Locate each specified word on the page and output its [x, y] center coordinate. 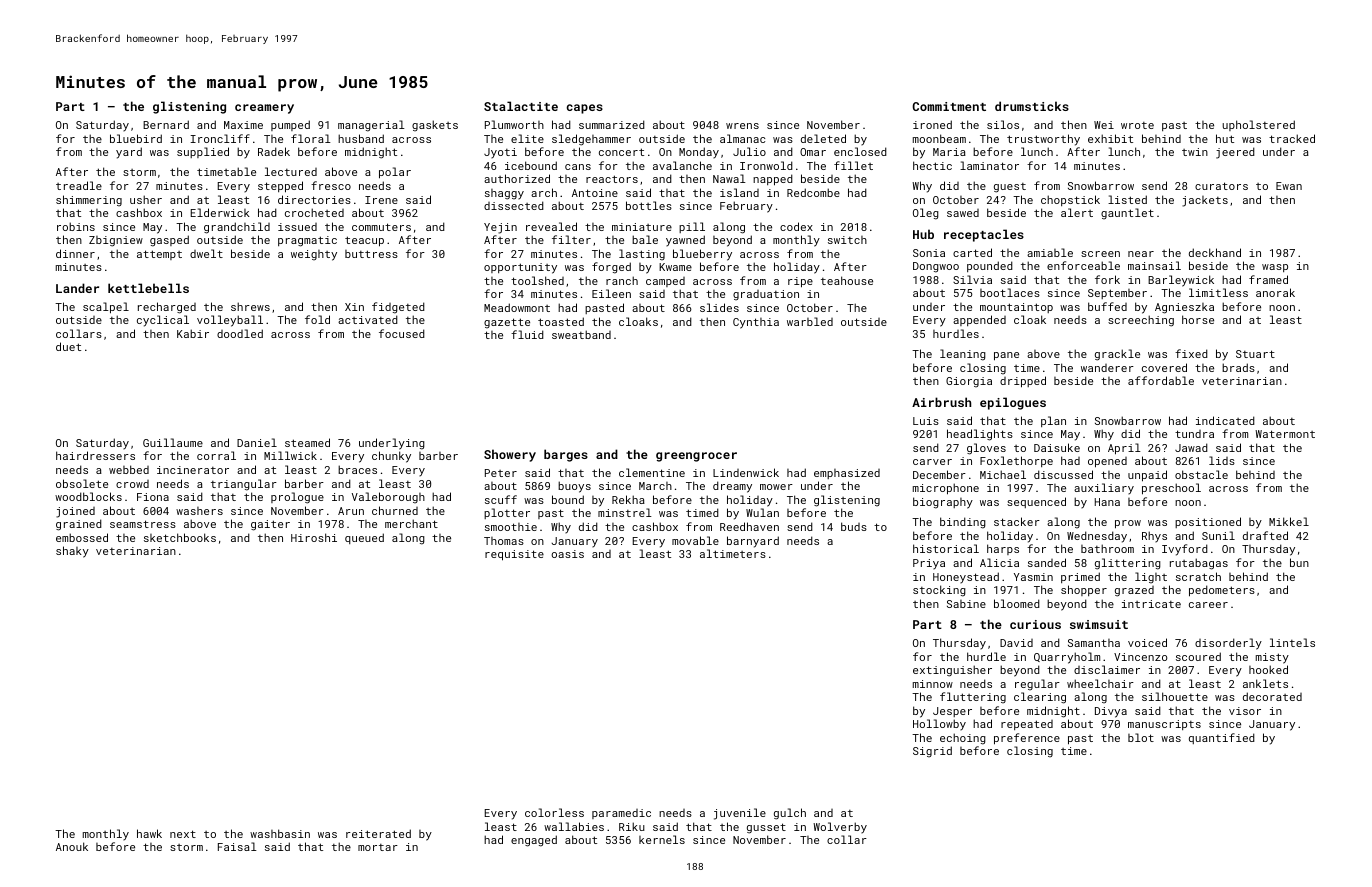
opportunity [520, 268]
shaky [72, 552]
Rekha [628, 499]
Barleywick [1181, 281]
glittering [1128, 564]
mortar [378, 847]
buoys [574, 487]
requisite [514, 555]
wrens [742, 126]
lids [1222, 460]
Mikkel [1289, 521]
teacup [364, 241]
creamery [264, 109]
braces [357, 469]
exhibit [1110, 138]
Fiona [153, 497]
